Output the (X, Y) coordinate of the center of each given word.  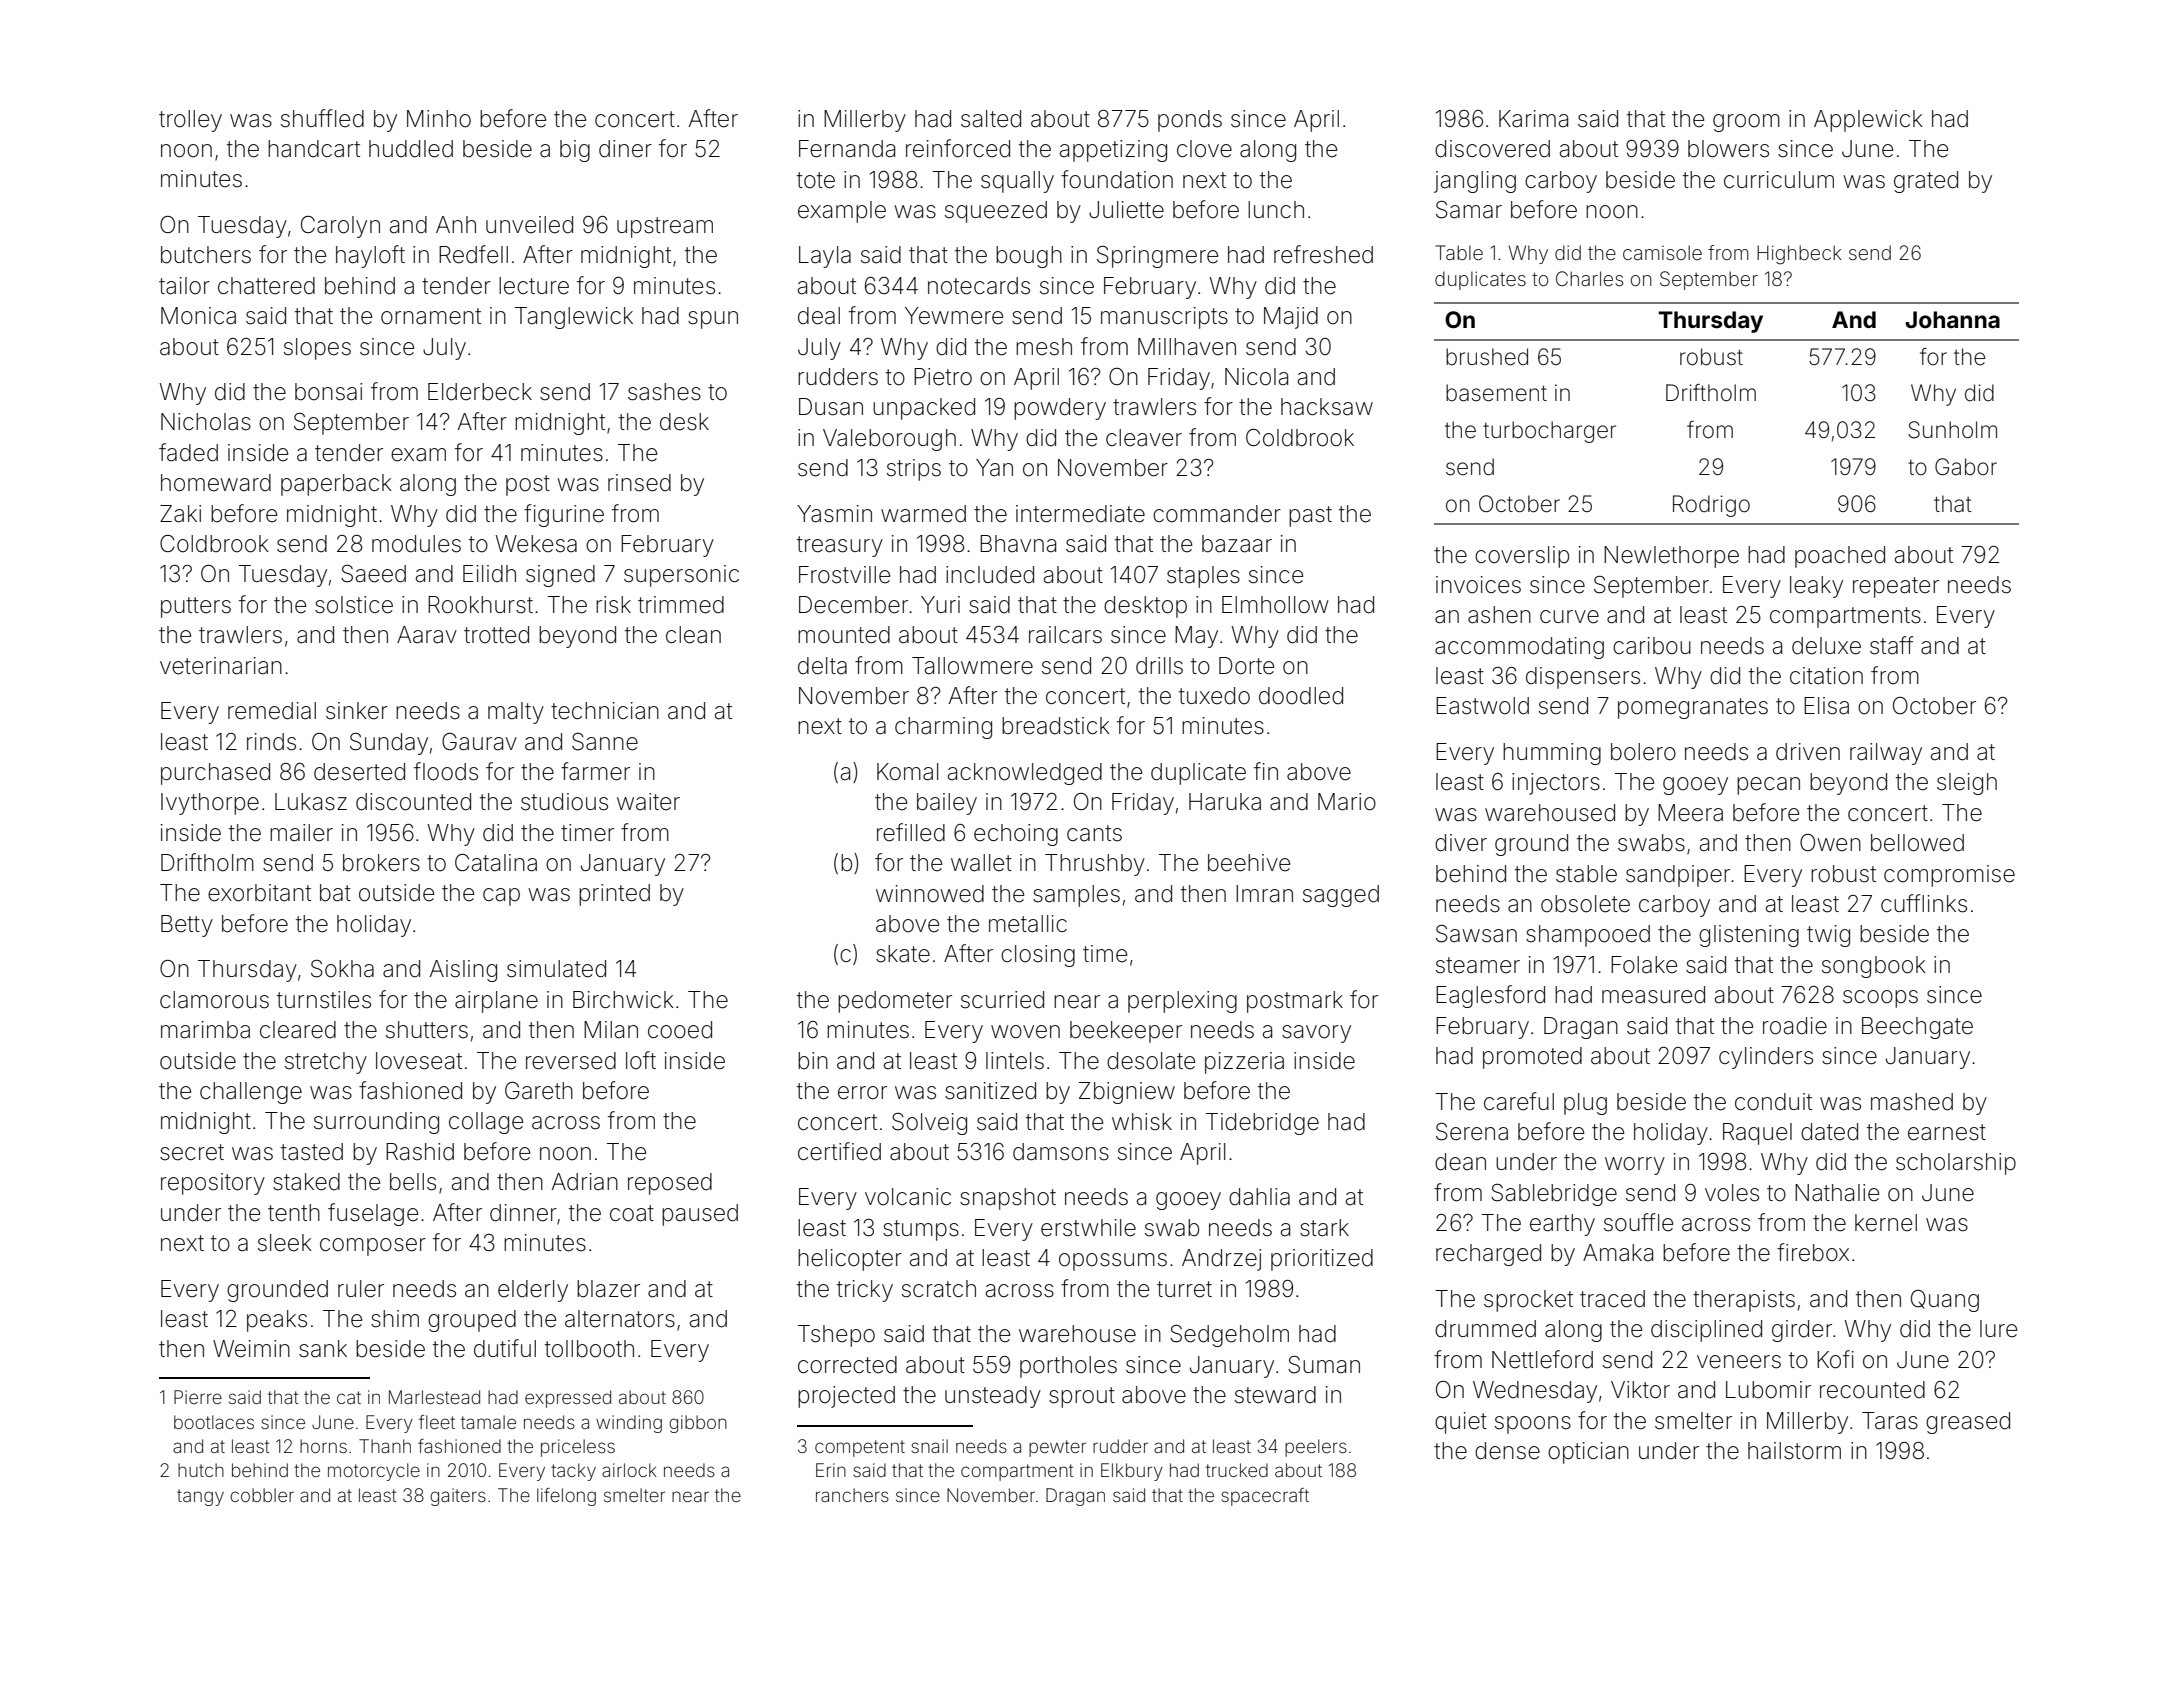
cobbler (262, 1495)
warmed (923, 514)
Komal (907, 772)
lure (1998, 1329)
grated (1926, 182)
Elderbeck (480, 392)
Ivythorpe (210, 804)
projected (846, 1397)
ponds (1190, 121)
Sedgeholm (1229, 1335)
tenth (294, 1213)
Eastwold (1482, 706)
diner (625, 149)
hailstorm (1794, 1451)
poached (1840, 557)
